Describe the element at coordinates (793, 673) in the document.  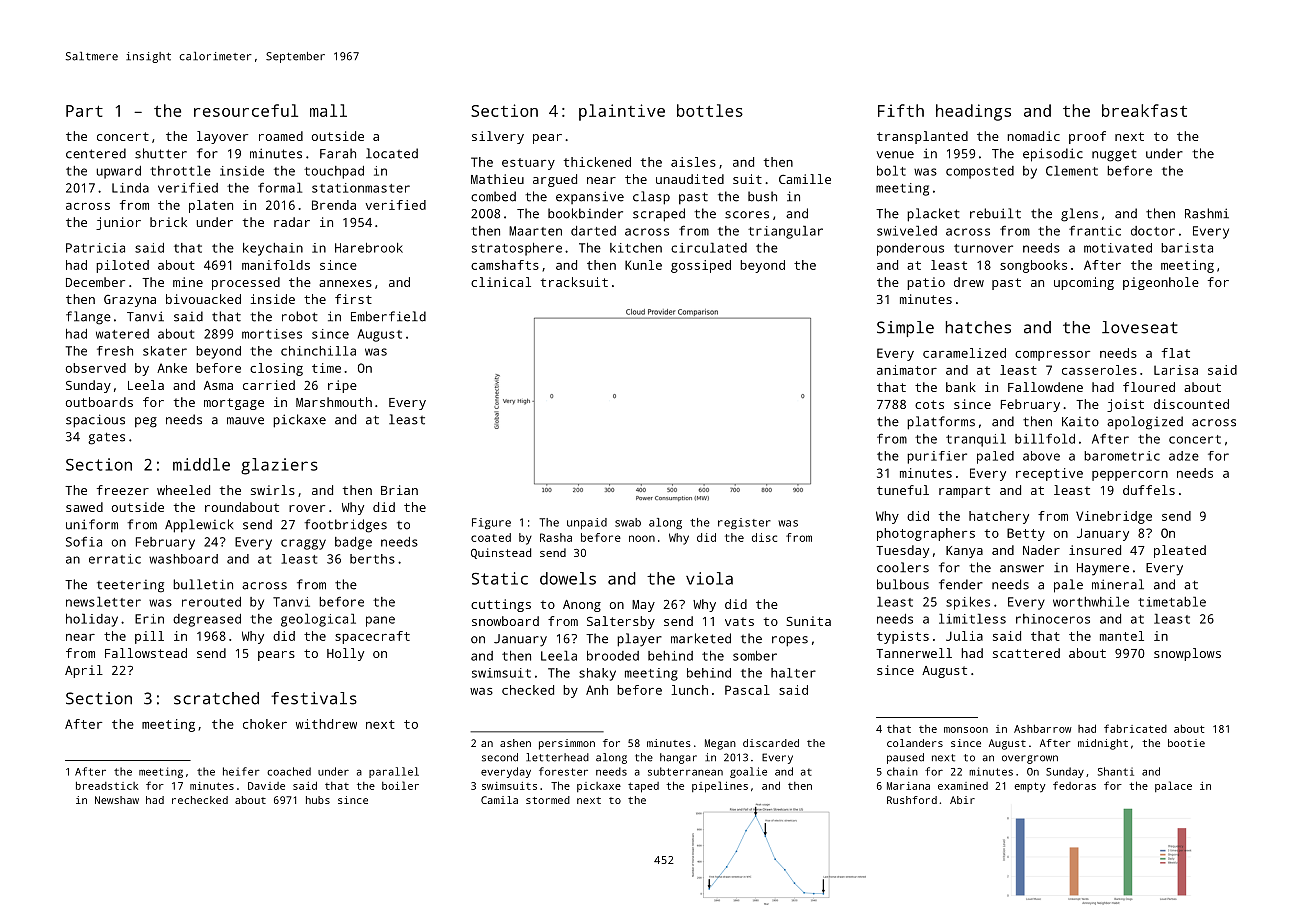
I see `halter` at that location.
